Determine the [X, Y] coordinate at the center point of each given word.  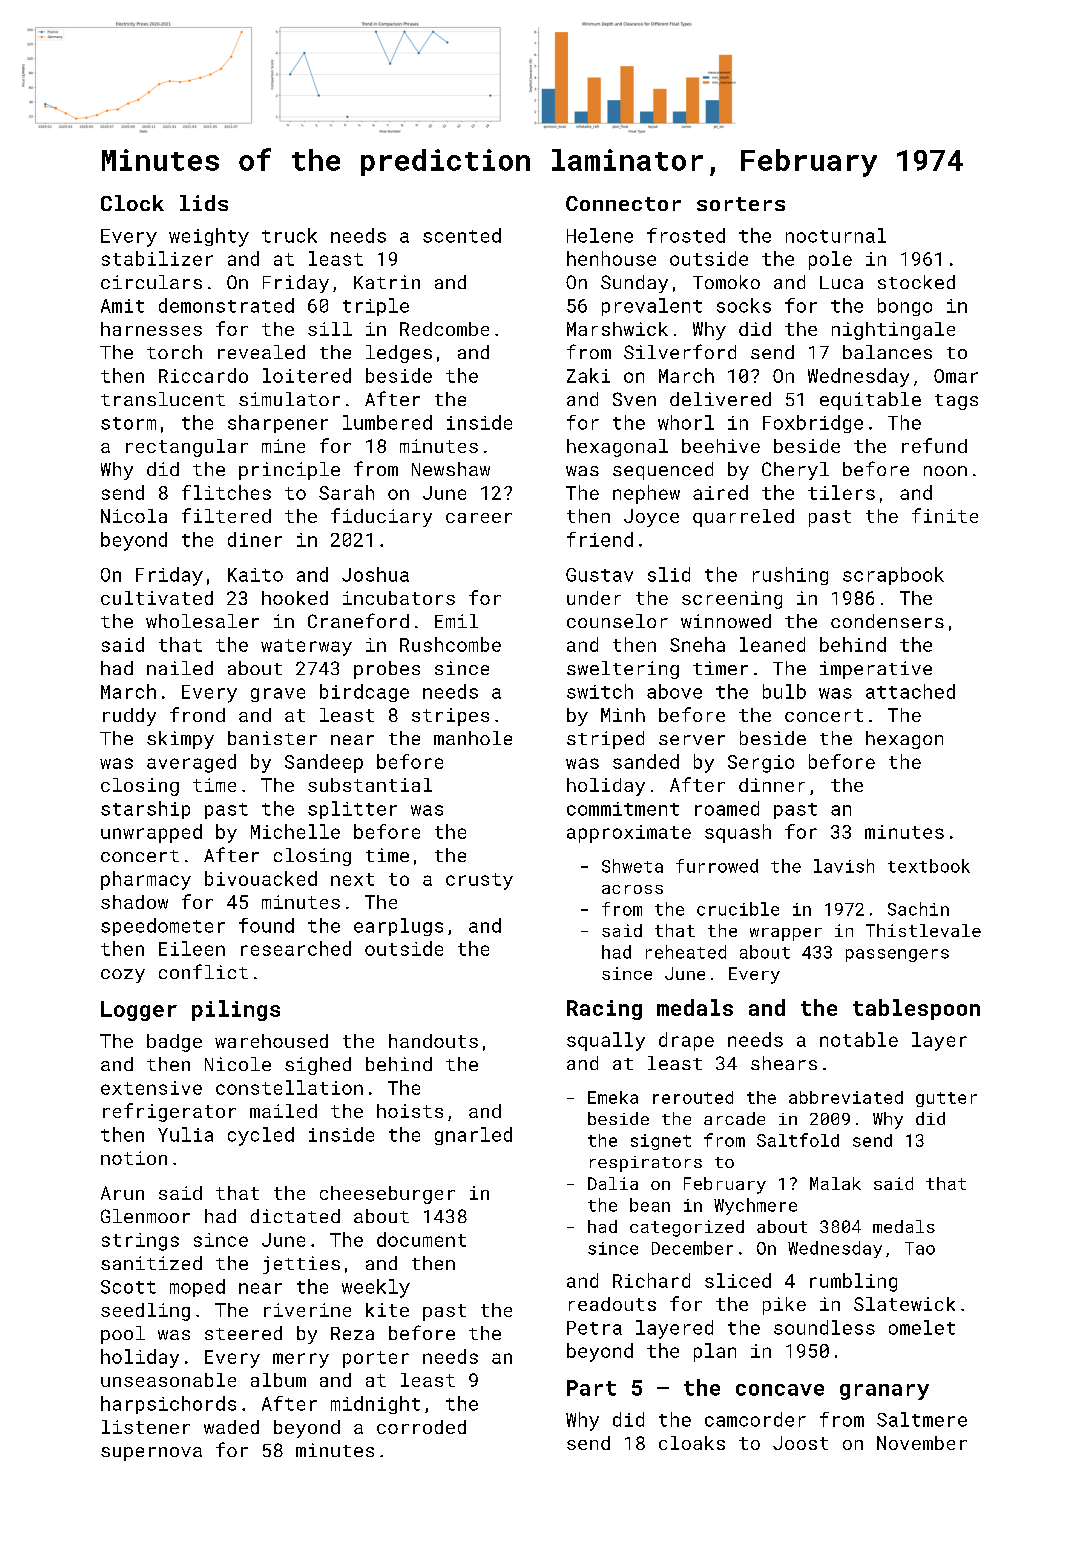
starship [145, 810]
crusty [479, 881]
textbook [929, 866]
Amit [122, 306]
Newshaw [451, 469]
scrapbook [893, 576]
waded [231, 1427]
